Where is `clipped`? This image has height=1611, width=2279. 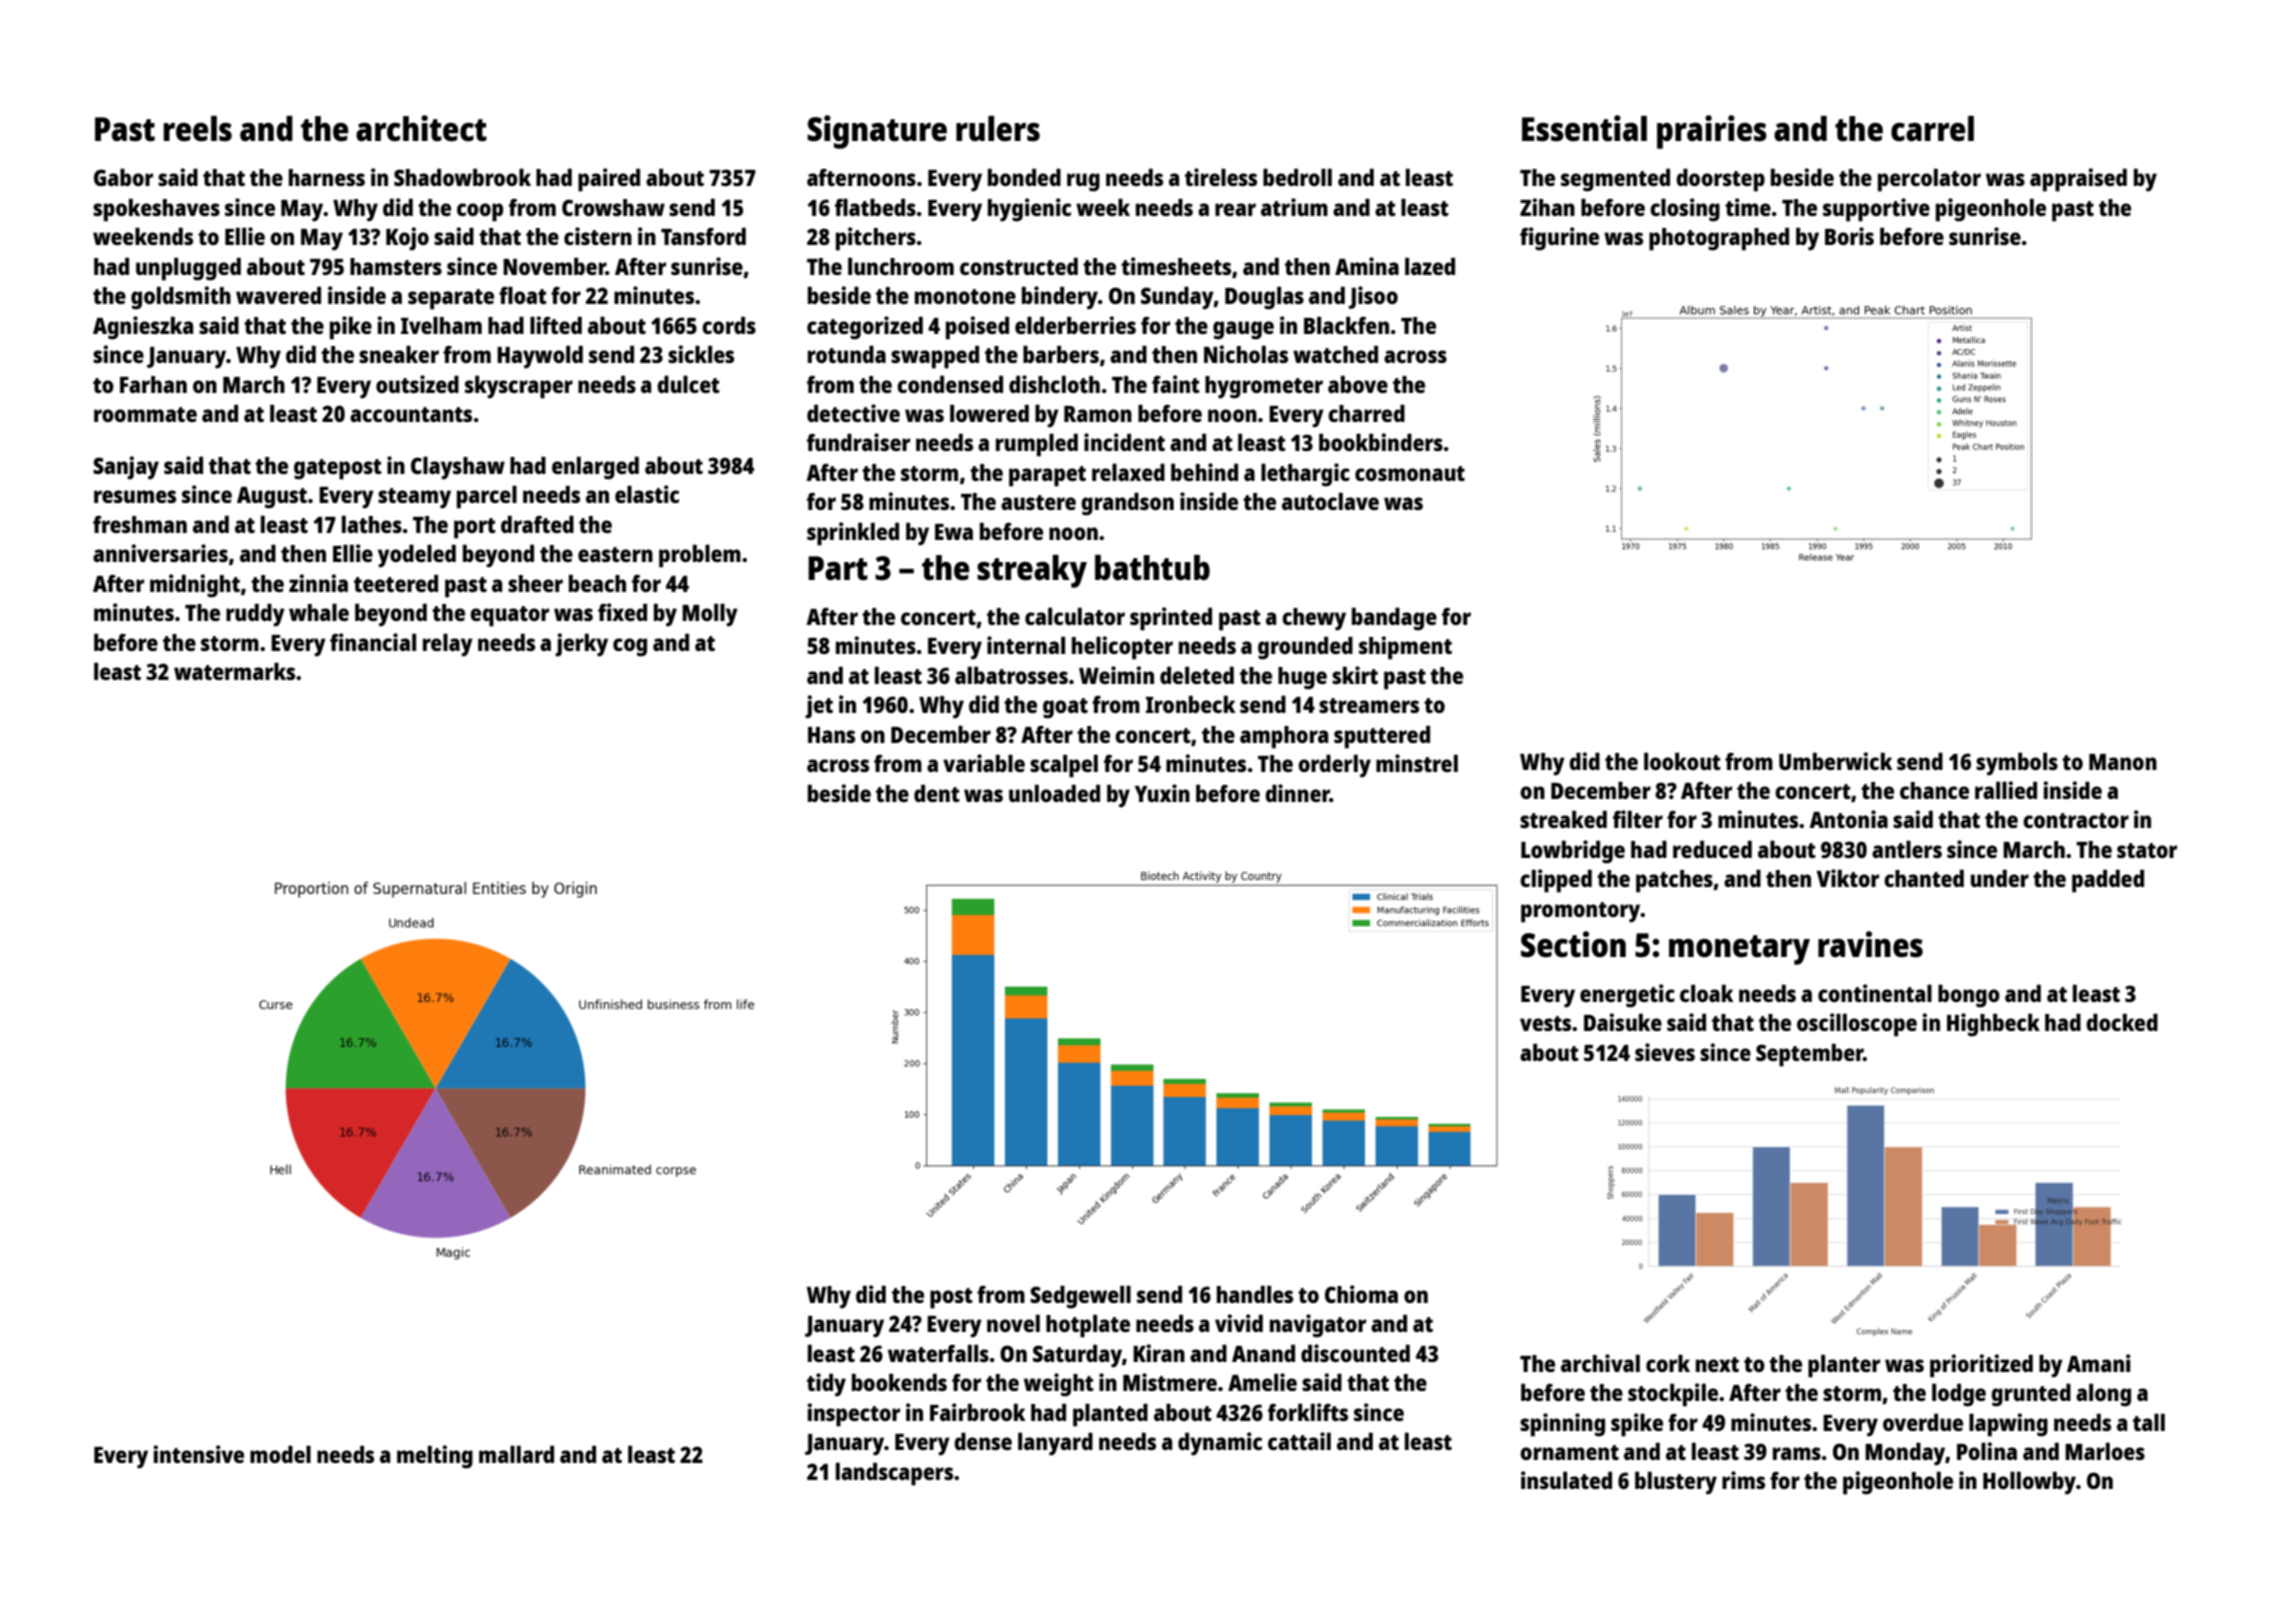
clipped is located at coordinates (1556, 881).
